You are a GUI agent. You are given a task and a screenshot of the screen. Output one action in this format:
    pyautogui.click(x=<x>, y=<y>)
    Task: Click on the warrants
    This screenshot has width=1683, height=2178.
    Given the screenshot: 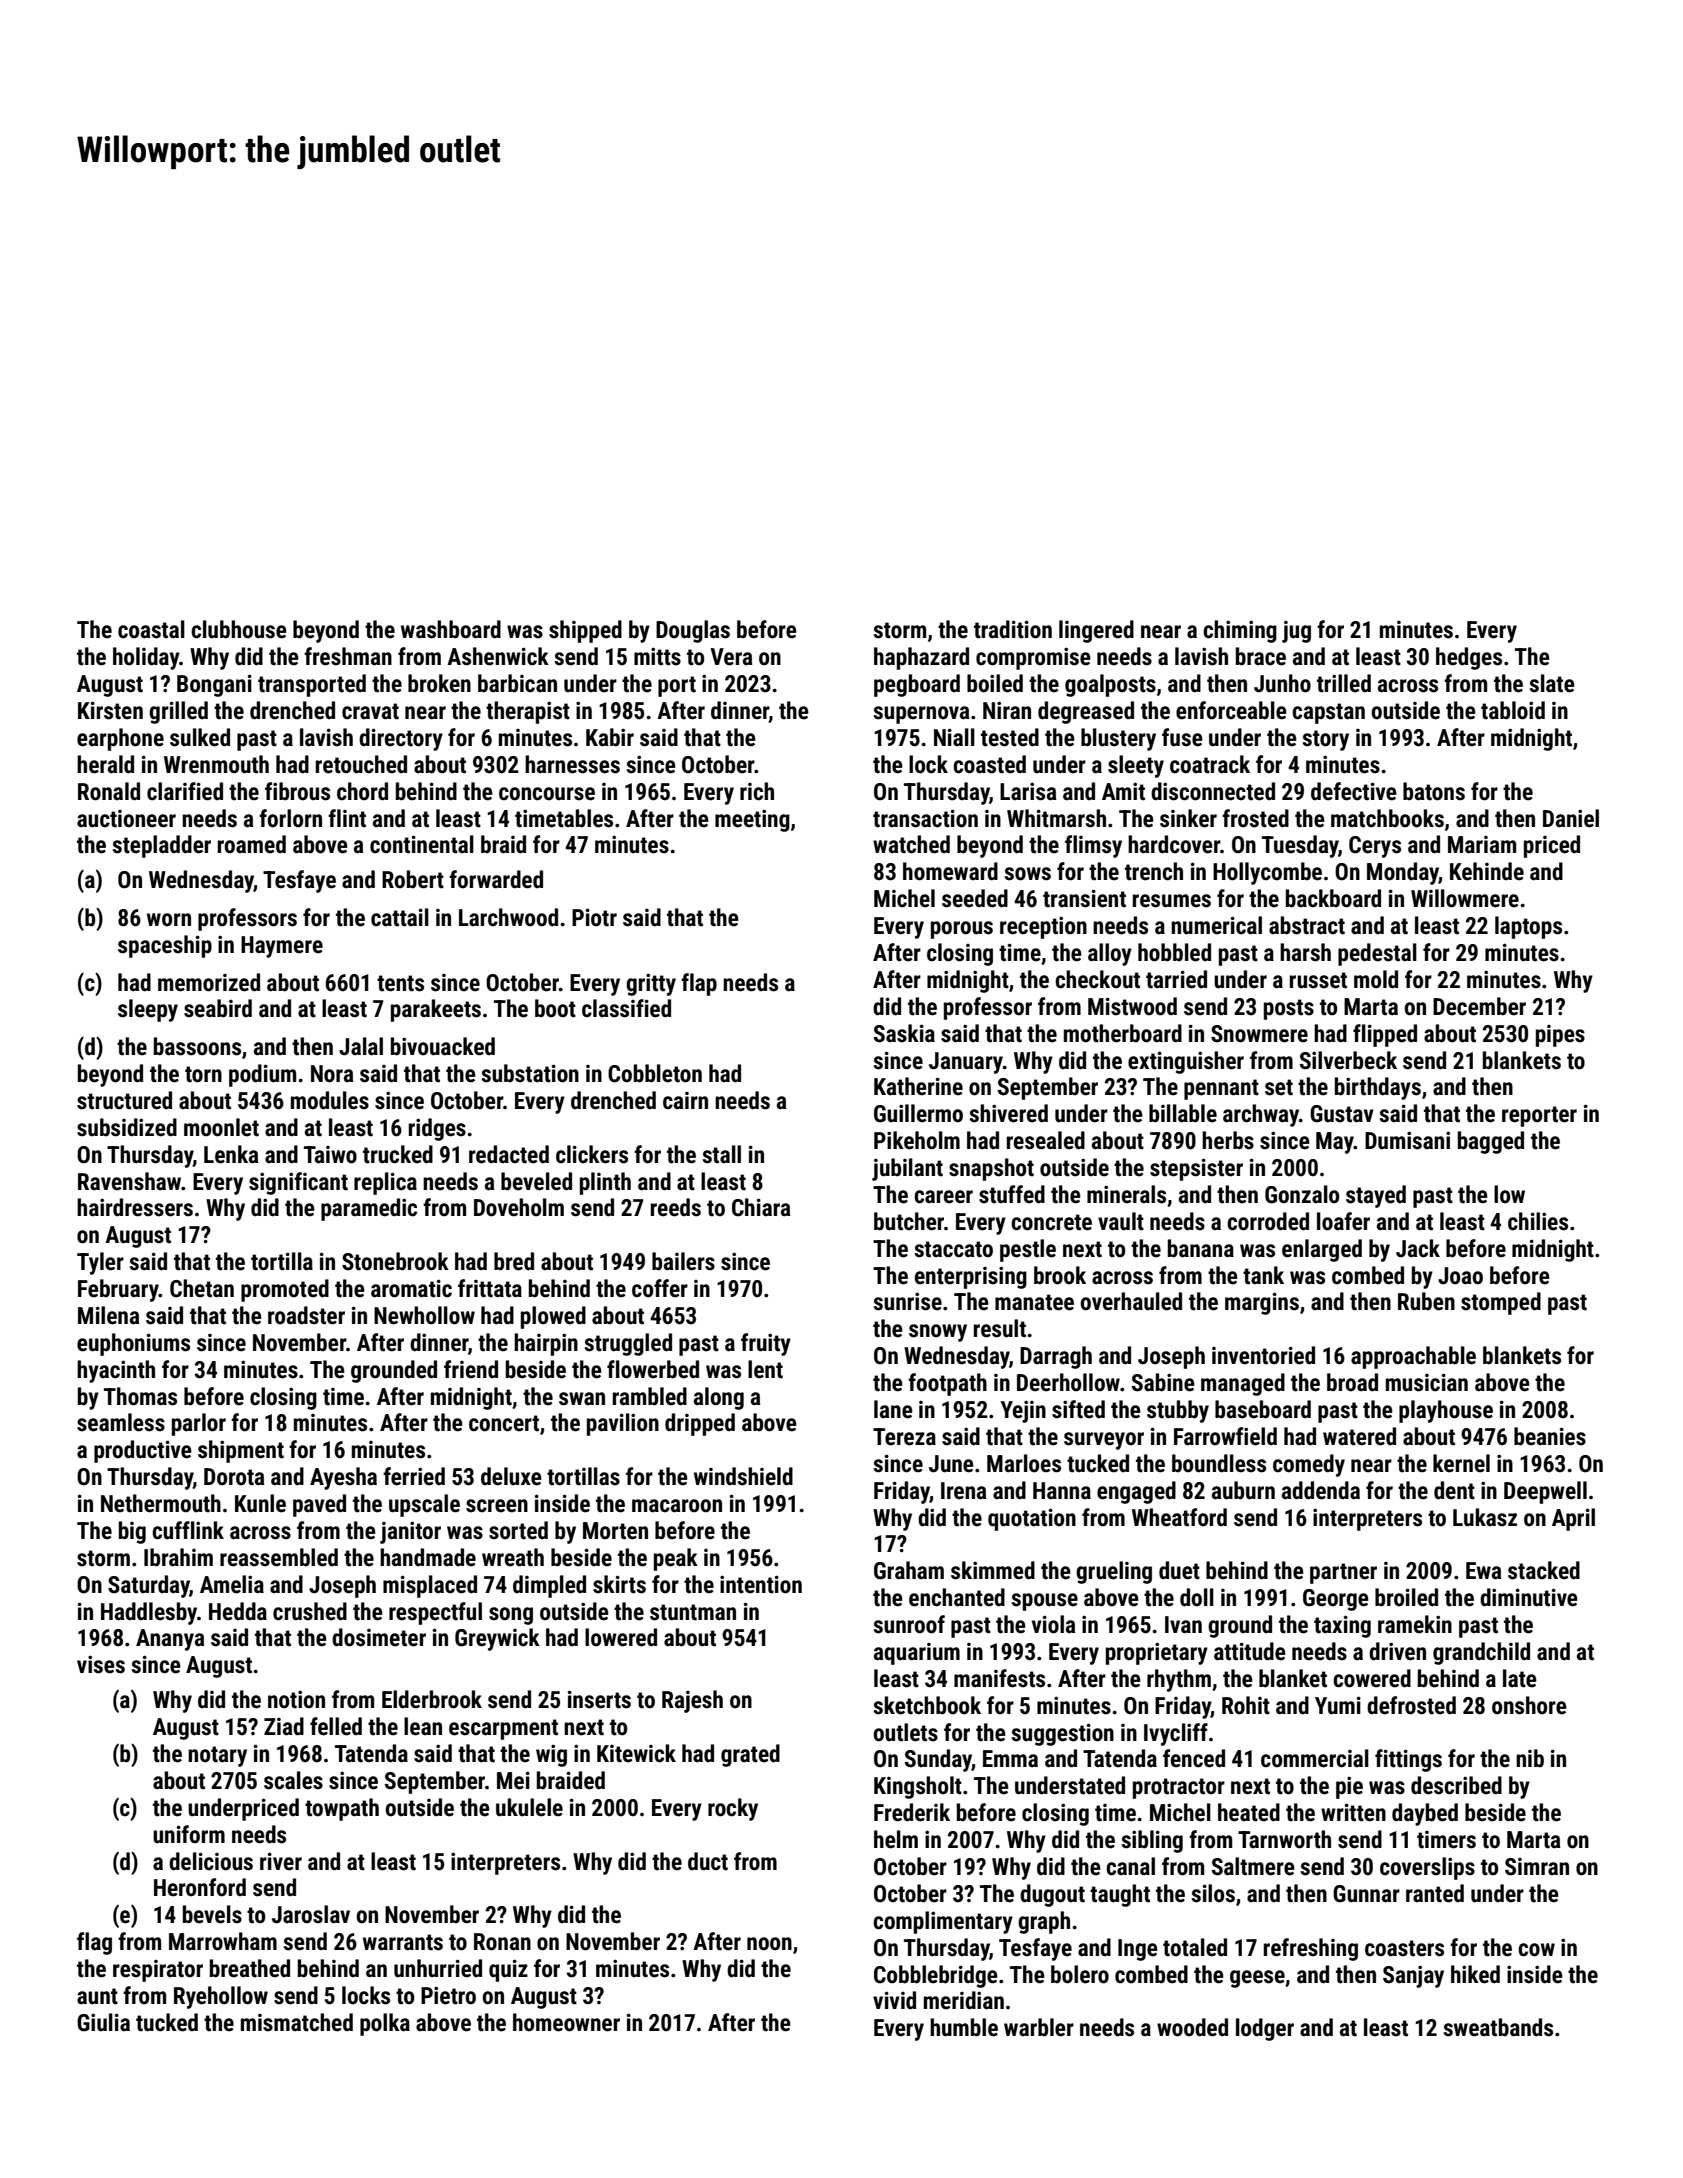 What is the action you would take?
    pyautogui.click(x=403, y=1942)
